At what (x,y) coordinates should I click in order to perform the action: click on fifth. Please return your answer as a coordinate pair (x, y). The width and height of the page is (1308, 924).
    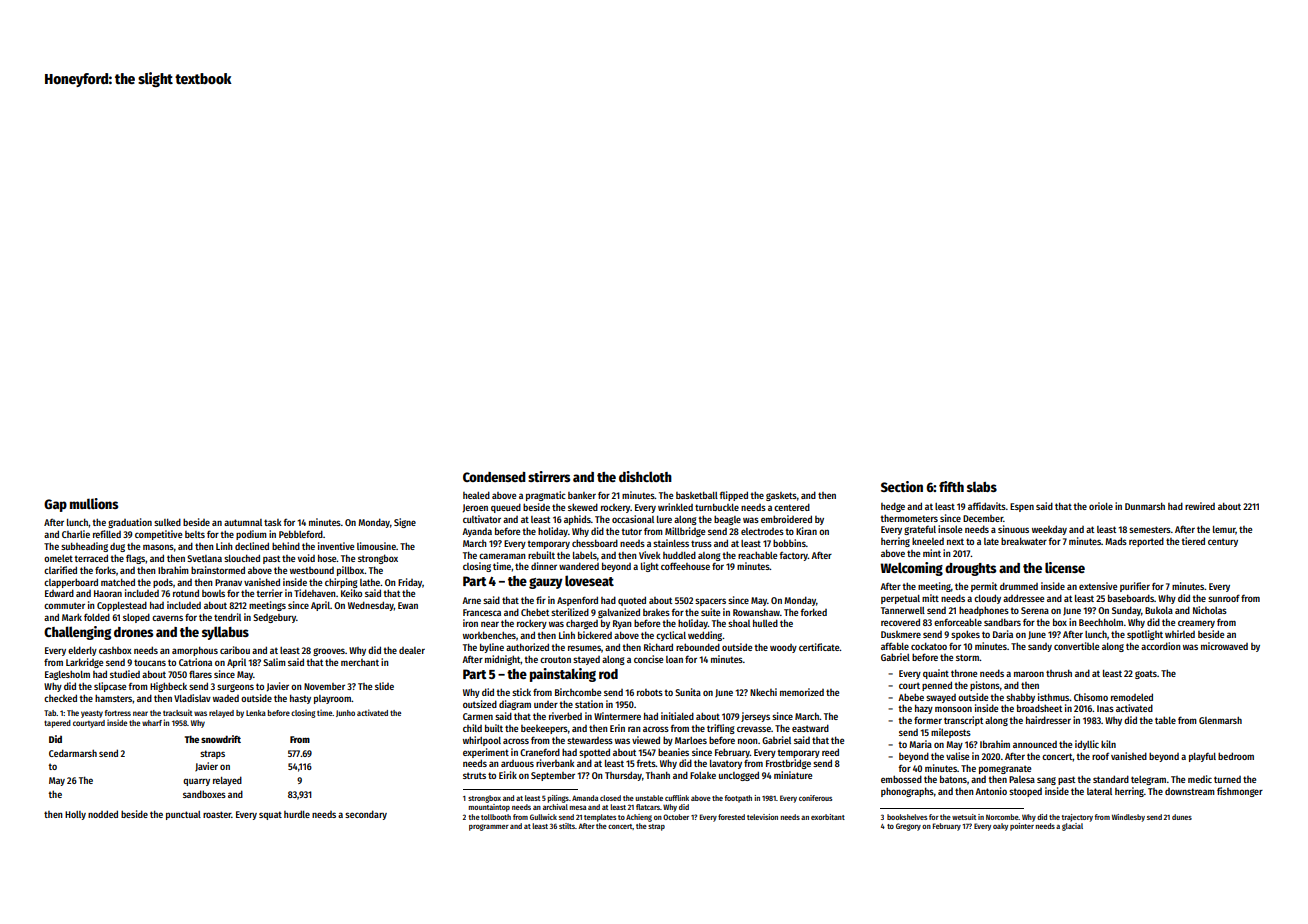
    Looking at the image, I should click on (951, 486).
